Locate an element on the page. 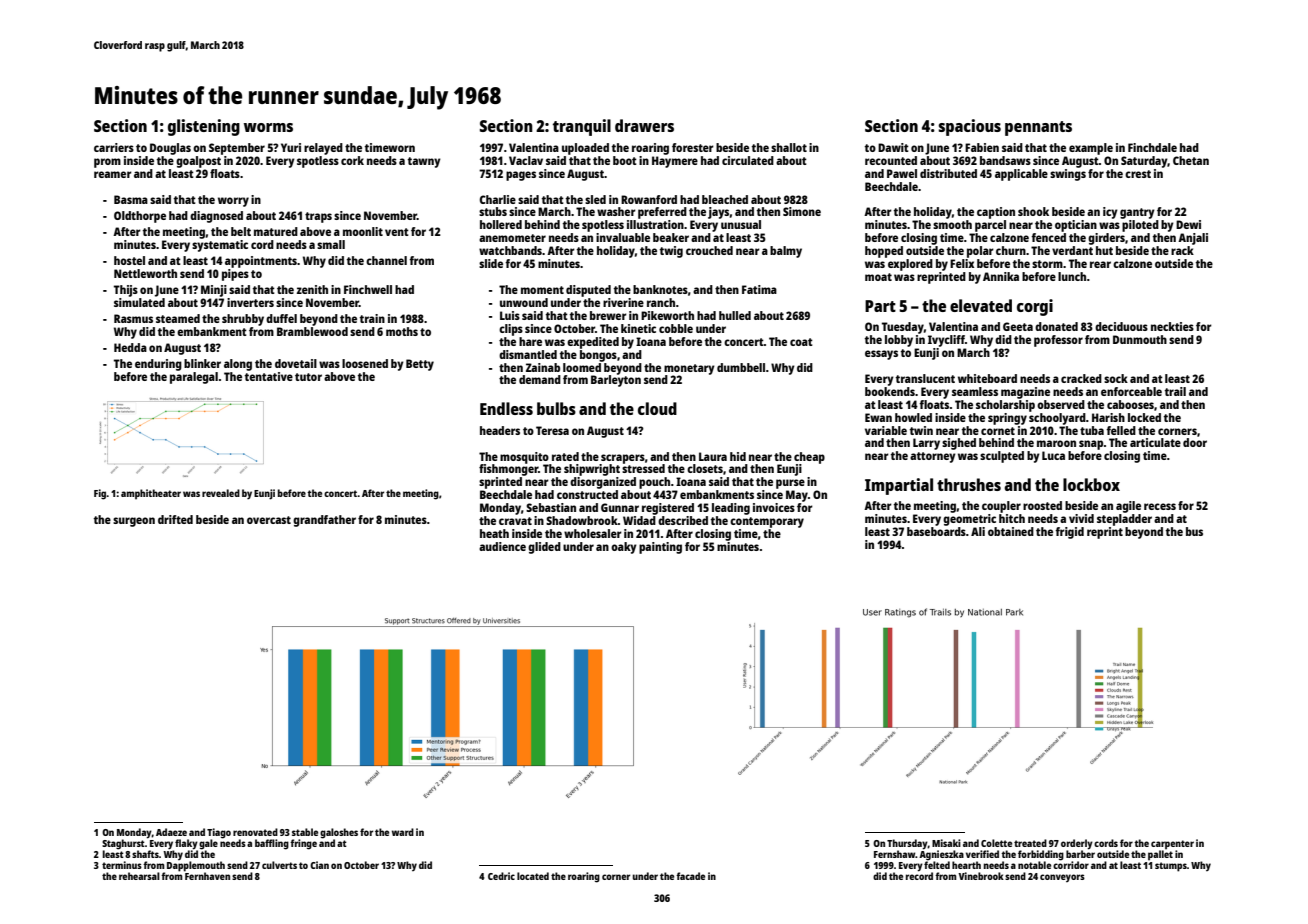  baseboards is located at coordinates (936, 531).
